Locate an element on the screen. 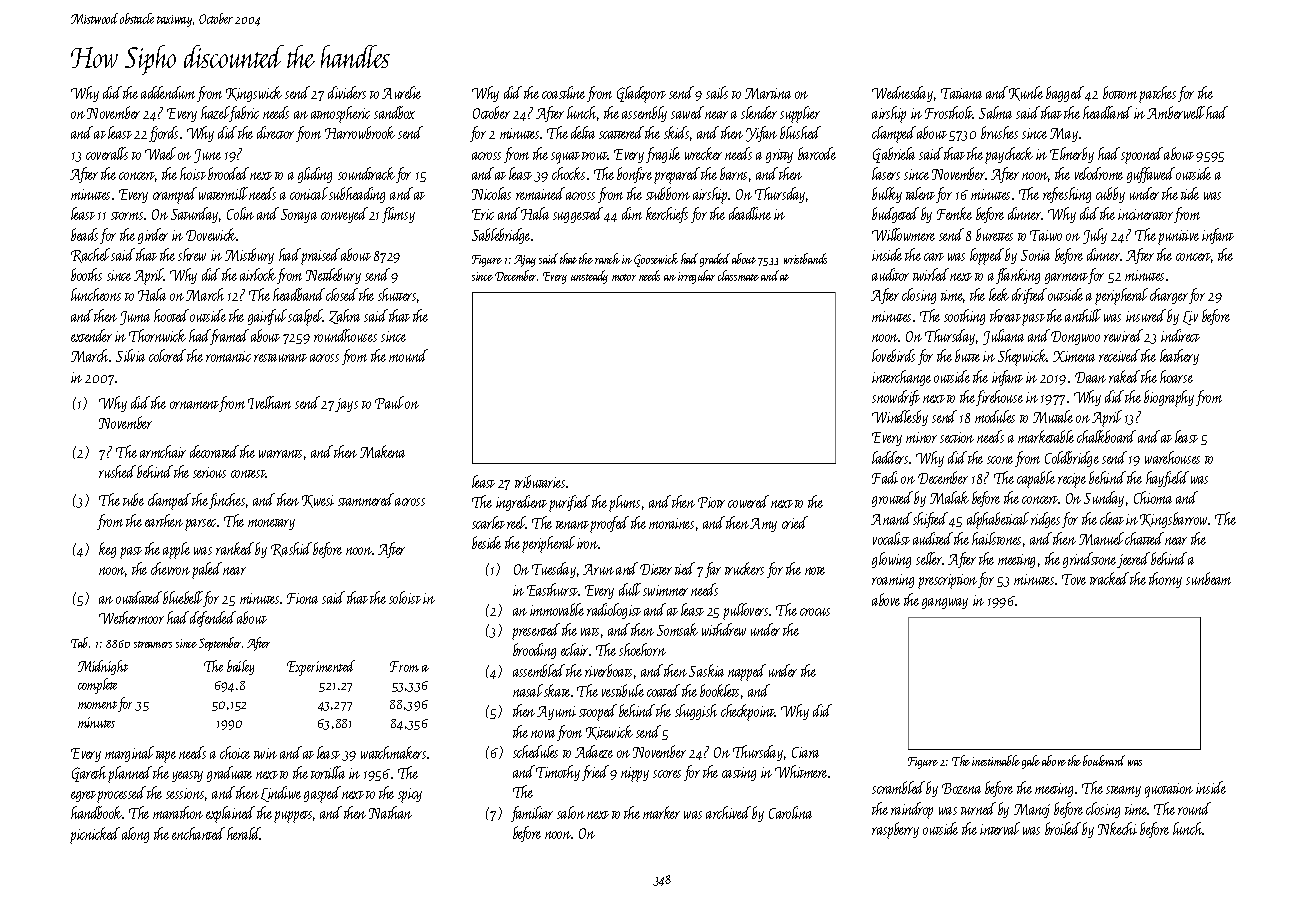 Image resolution: width=1308 pixels, height=924 pixels. prescription is located at coordinates (947, 581).
